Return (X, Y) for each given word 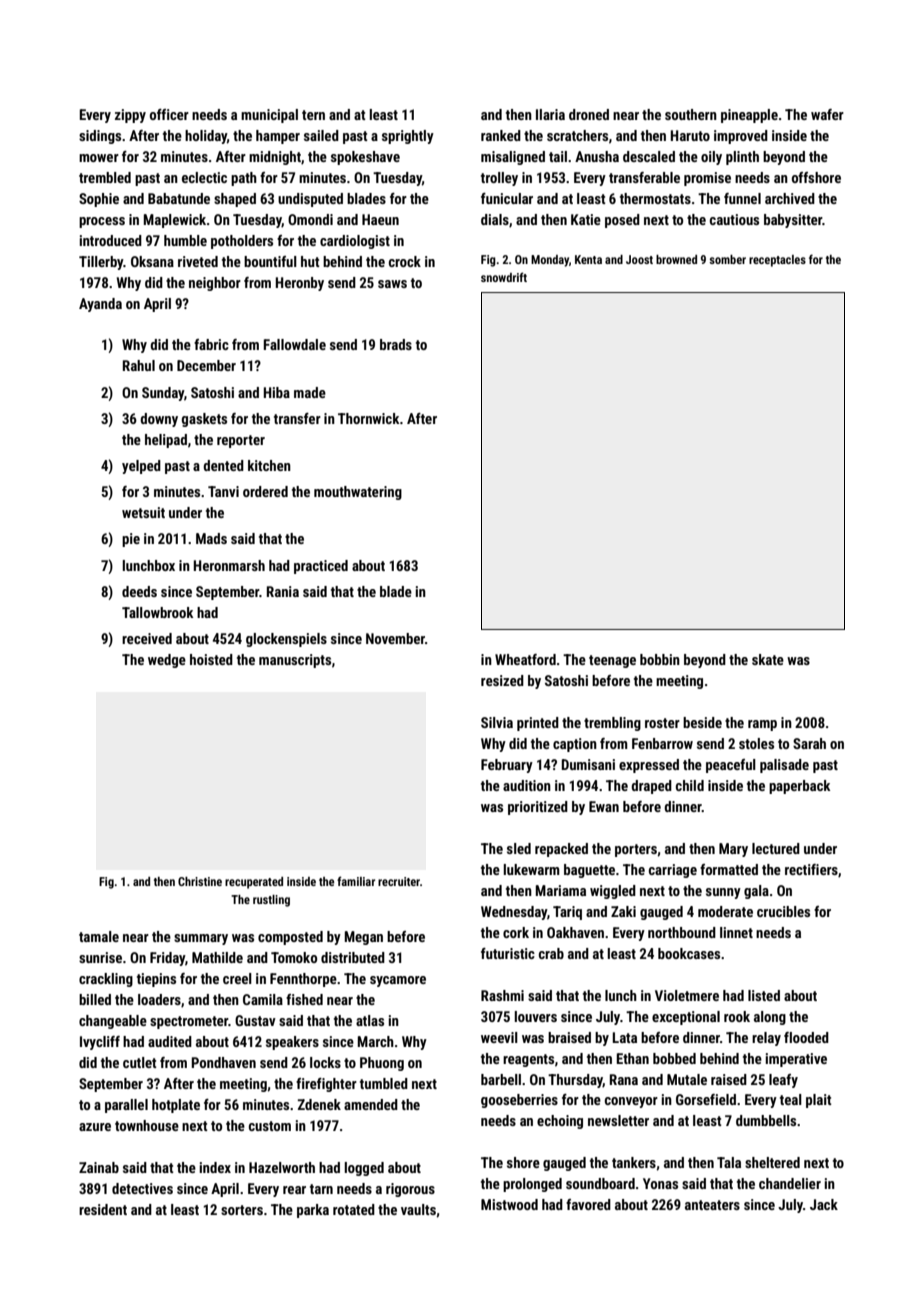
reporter (241, 441)
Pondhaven (224, 1062)
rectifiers (811, 869)
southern (691, 114)
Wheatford (525, 659)
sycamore (398, 981)
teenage (612, 661)
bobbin (660, 659)
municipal (269, 116)
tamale (99, 936)
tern (313, 115)
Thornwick (369, 418)
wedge (167, 661)
